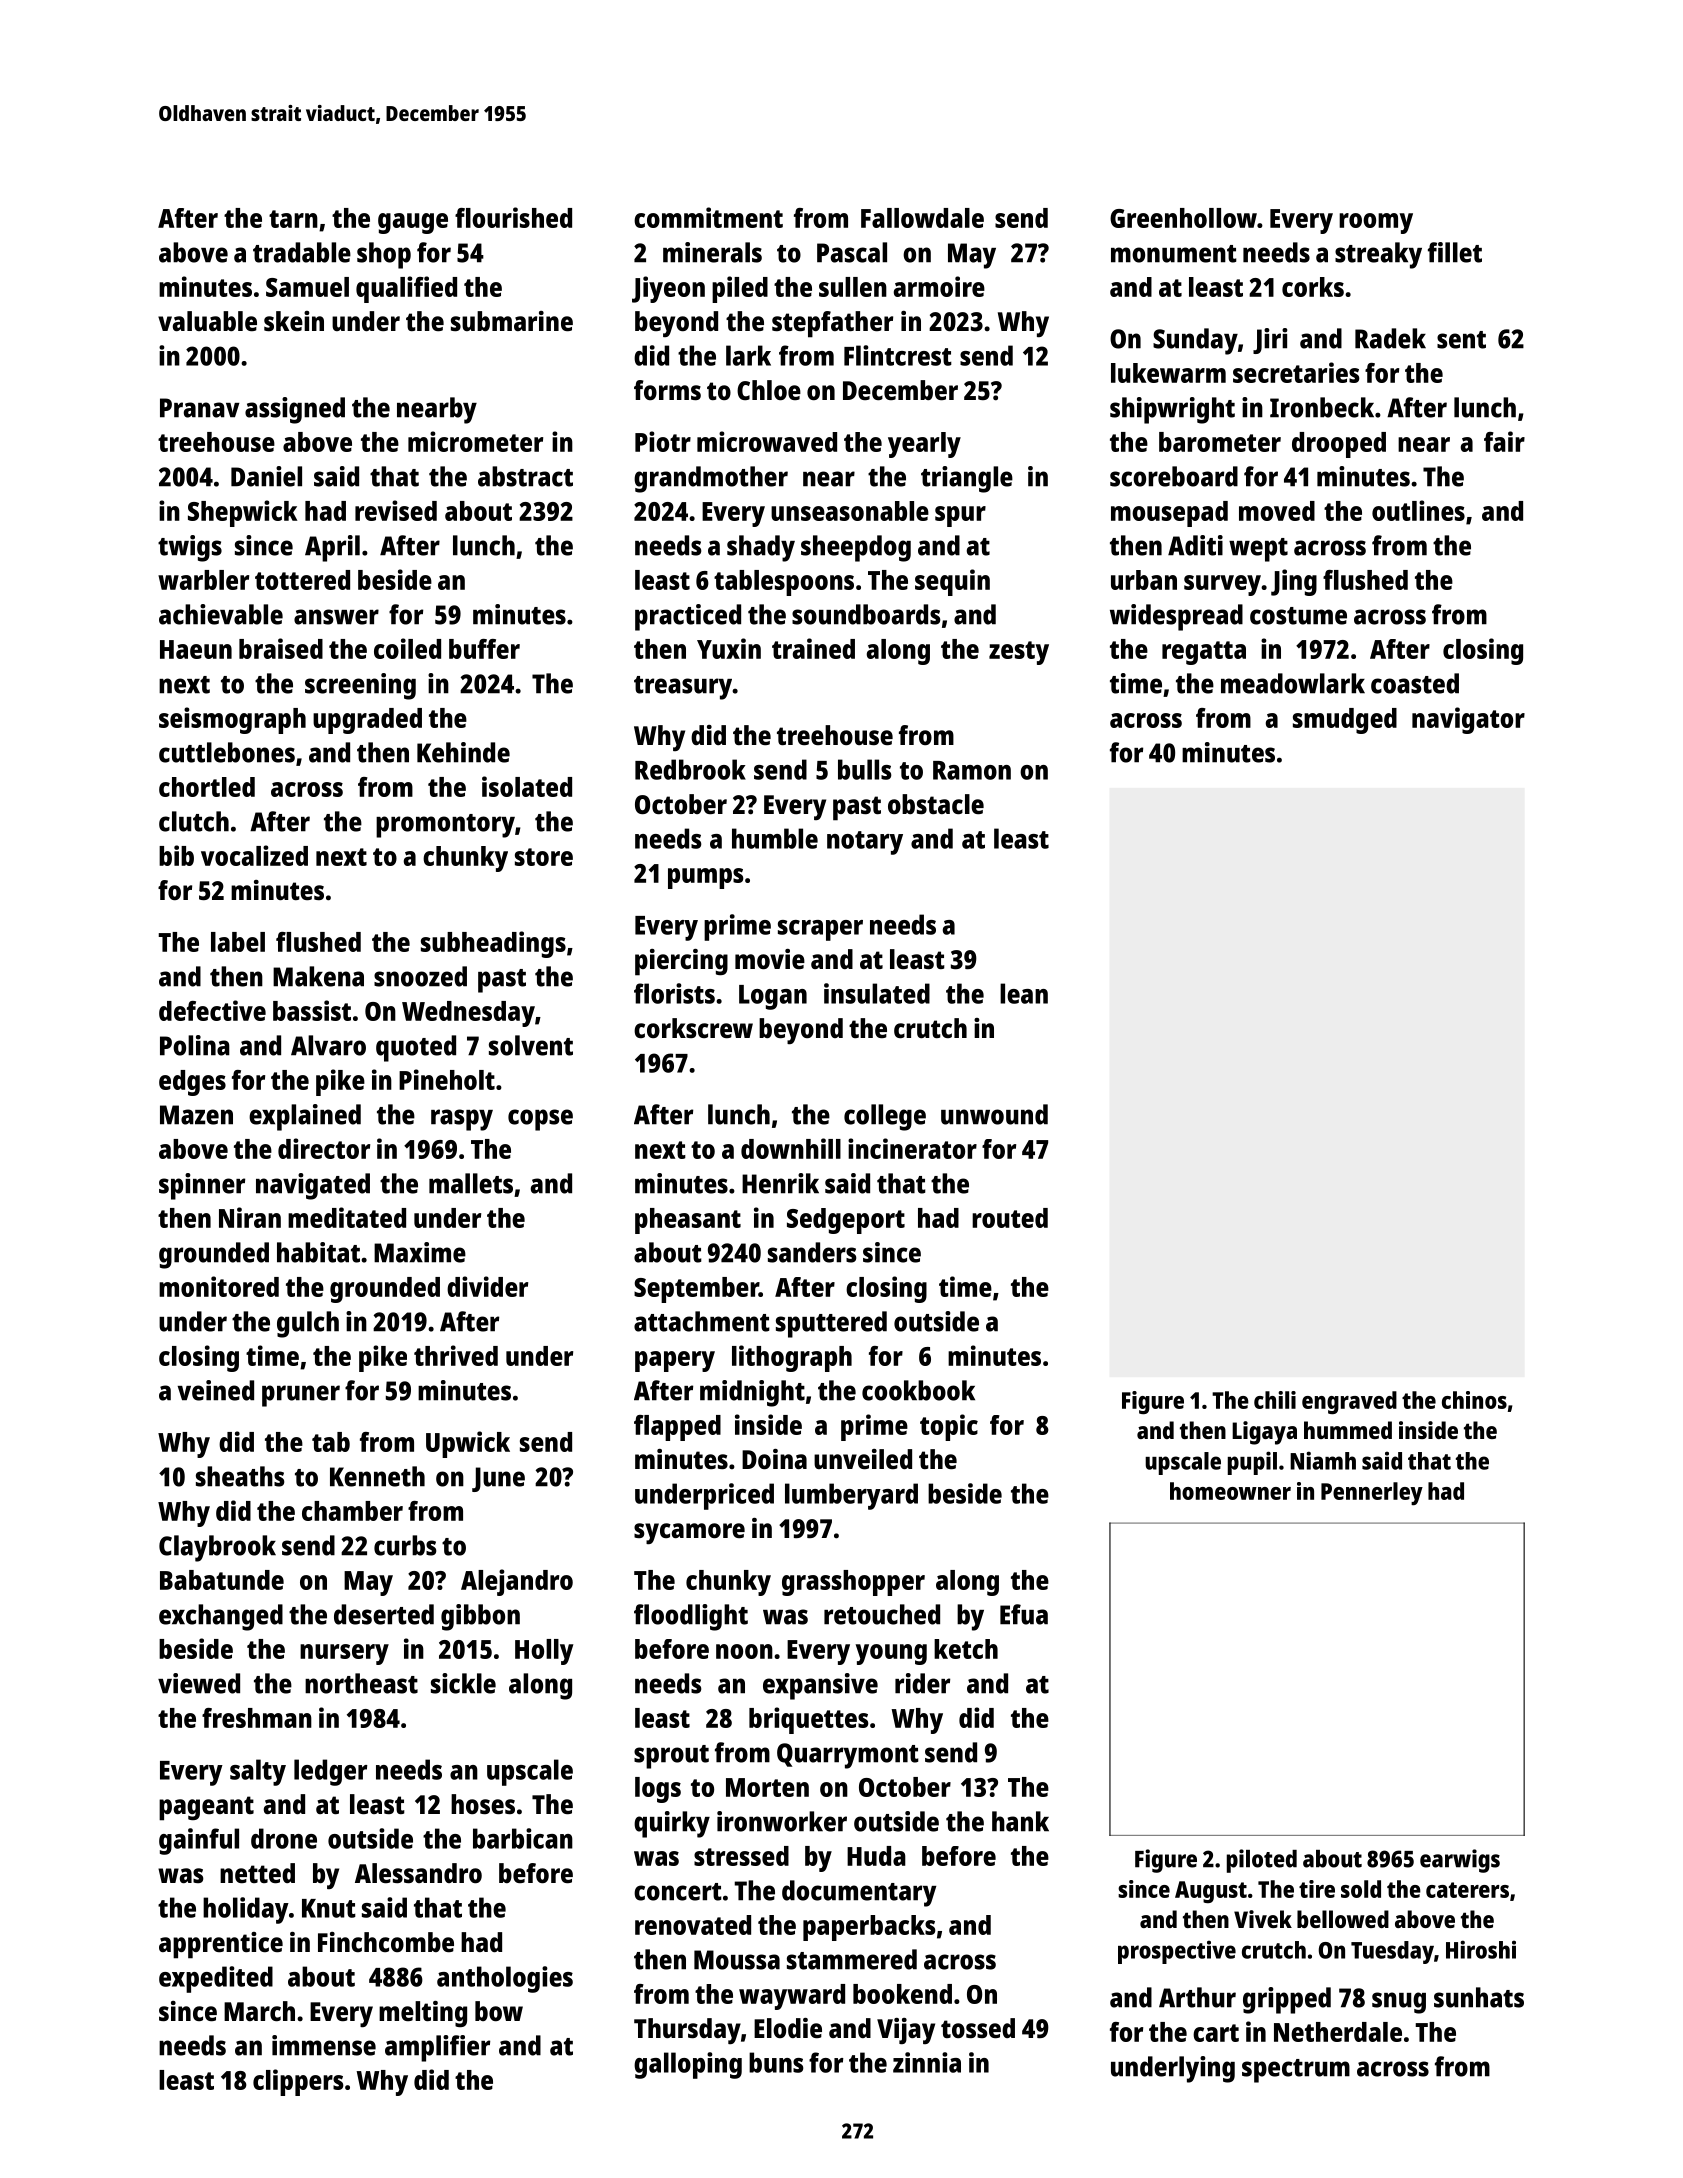 The image size is (1683, 2178). I want to click on galloping, so click(688, 2065).
